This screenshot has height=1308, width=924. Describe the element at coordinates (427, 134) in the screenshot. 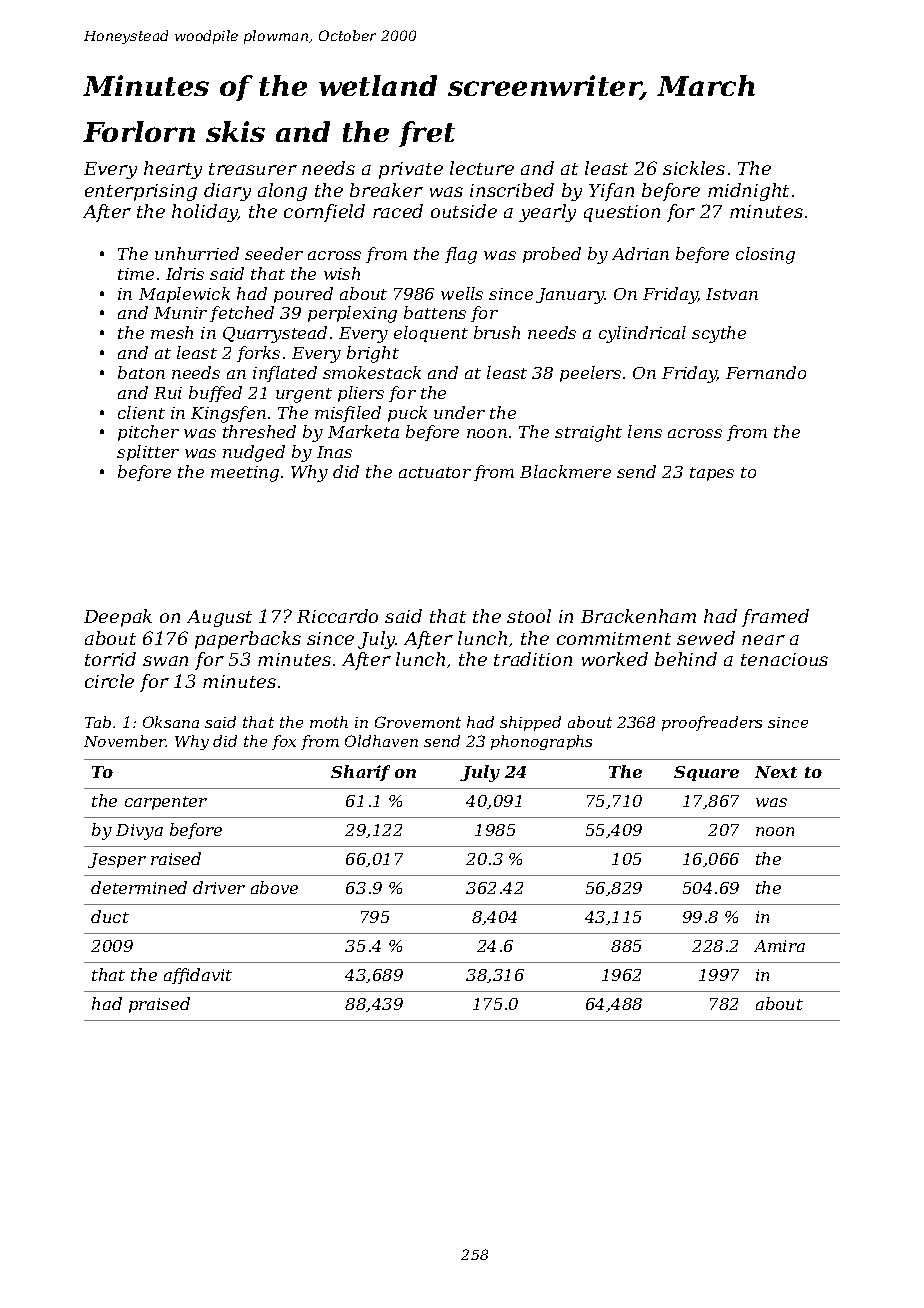

I see `fret` at that location.
